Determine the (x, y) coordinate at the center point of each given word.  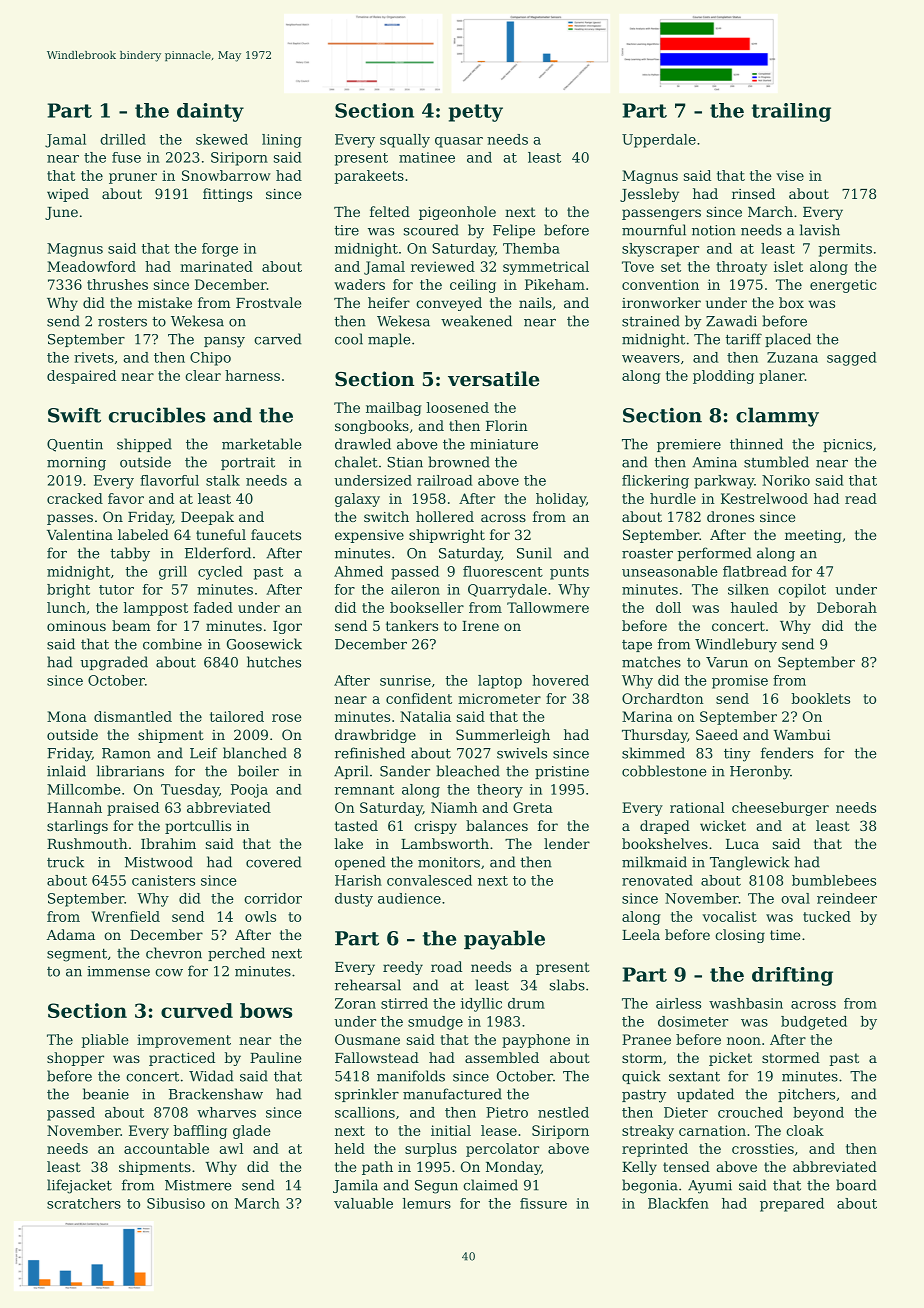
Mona (67, 716)
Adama (71, 934)
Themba (531, 248)
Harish (358, 880)
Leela (641, 934)
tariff (743, 339)
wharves (226, 1112)
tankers (412, 625)
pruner (133, 178)
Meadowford (91, 266)
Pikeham (555, 284)
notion (714, 230)
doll (668, 607)
